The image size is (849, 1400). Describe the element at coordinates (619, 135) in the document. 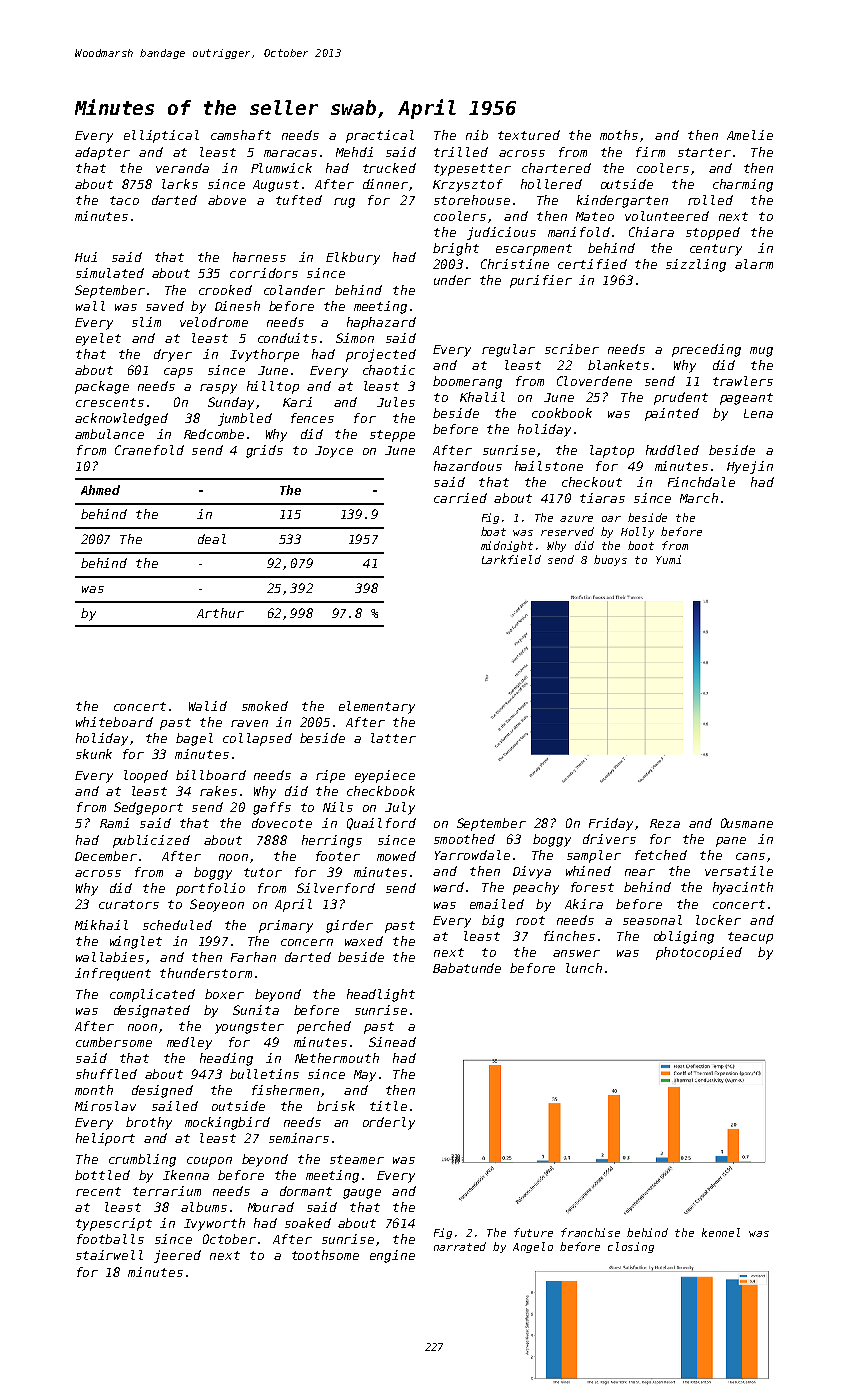

I see `moths` at that location.
